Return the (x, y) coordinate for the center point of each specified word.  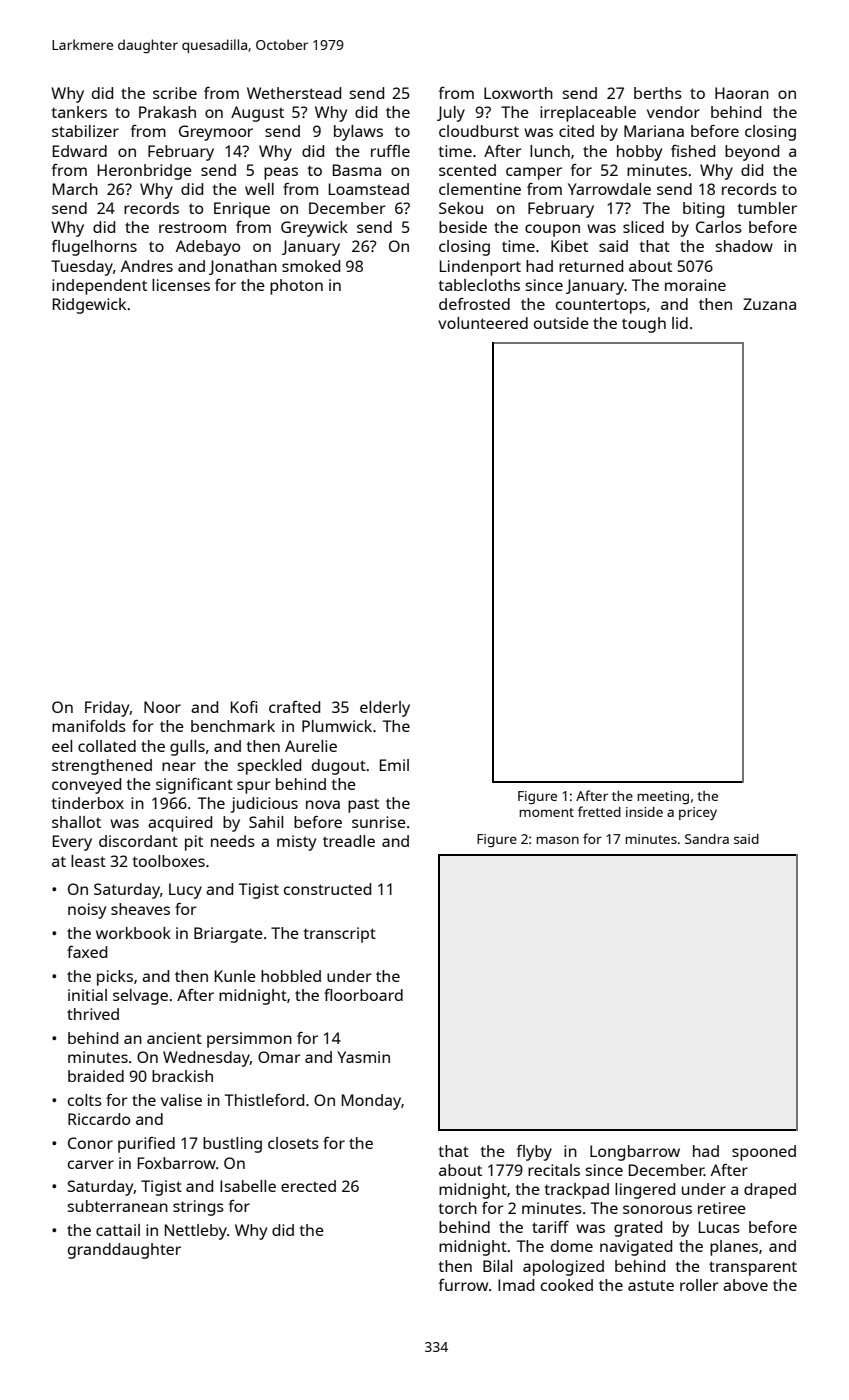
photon (296, 287)
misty (296, 843)
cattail (118, 1230)
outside (561, 323)
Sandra (707, 839)
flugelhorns (94, 248)
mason (557, 840)
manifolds (89, 726)
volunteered (483, 323)
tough (644, 325)
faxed (87, 952)
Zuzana (769, 304)
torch (458, 1208)
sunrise (379, 822)
